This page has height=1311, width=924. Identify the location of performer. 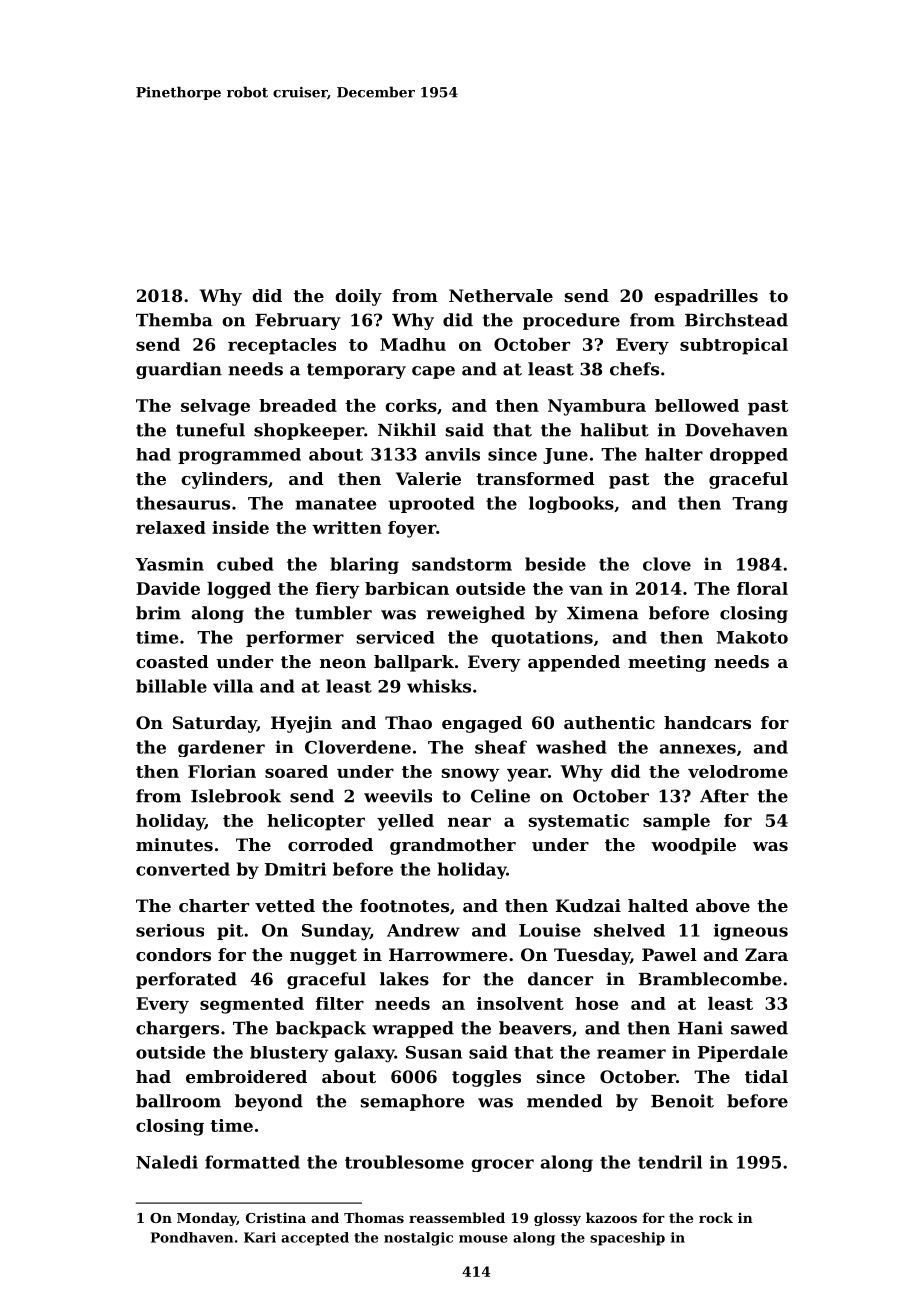
(295, 639).
